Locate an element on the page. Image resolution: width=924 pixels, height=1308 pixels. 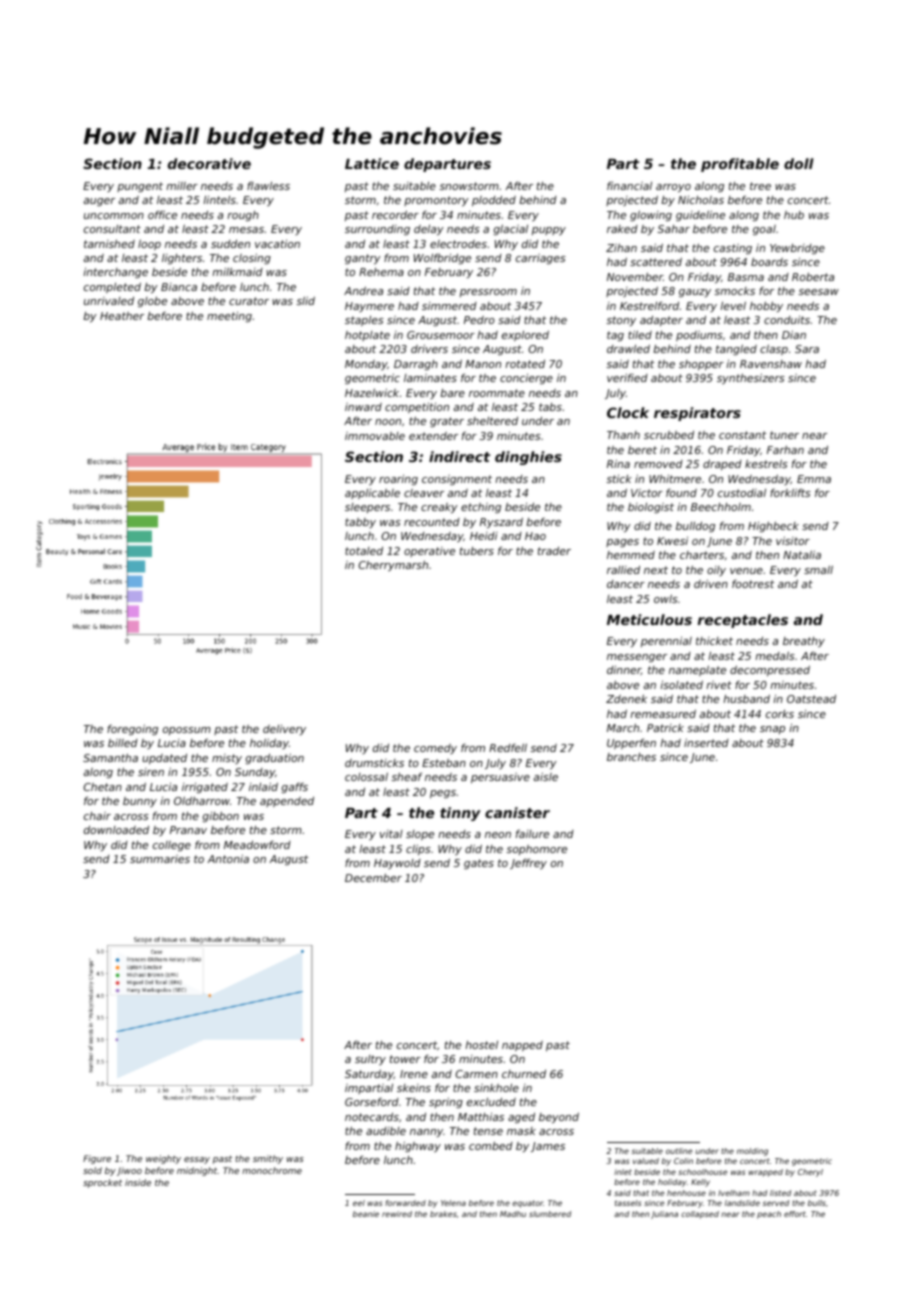
Figure is located at coordinates (97, 1159).
